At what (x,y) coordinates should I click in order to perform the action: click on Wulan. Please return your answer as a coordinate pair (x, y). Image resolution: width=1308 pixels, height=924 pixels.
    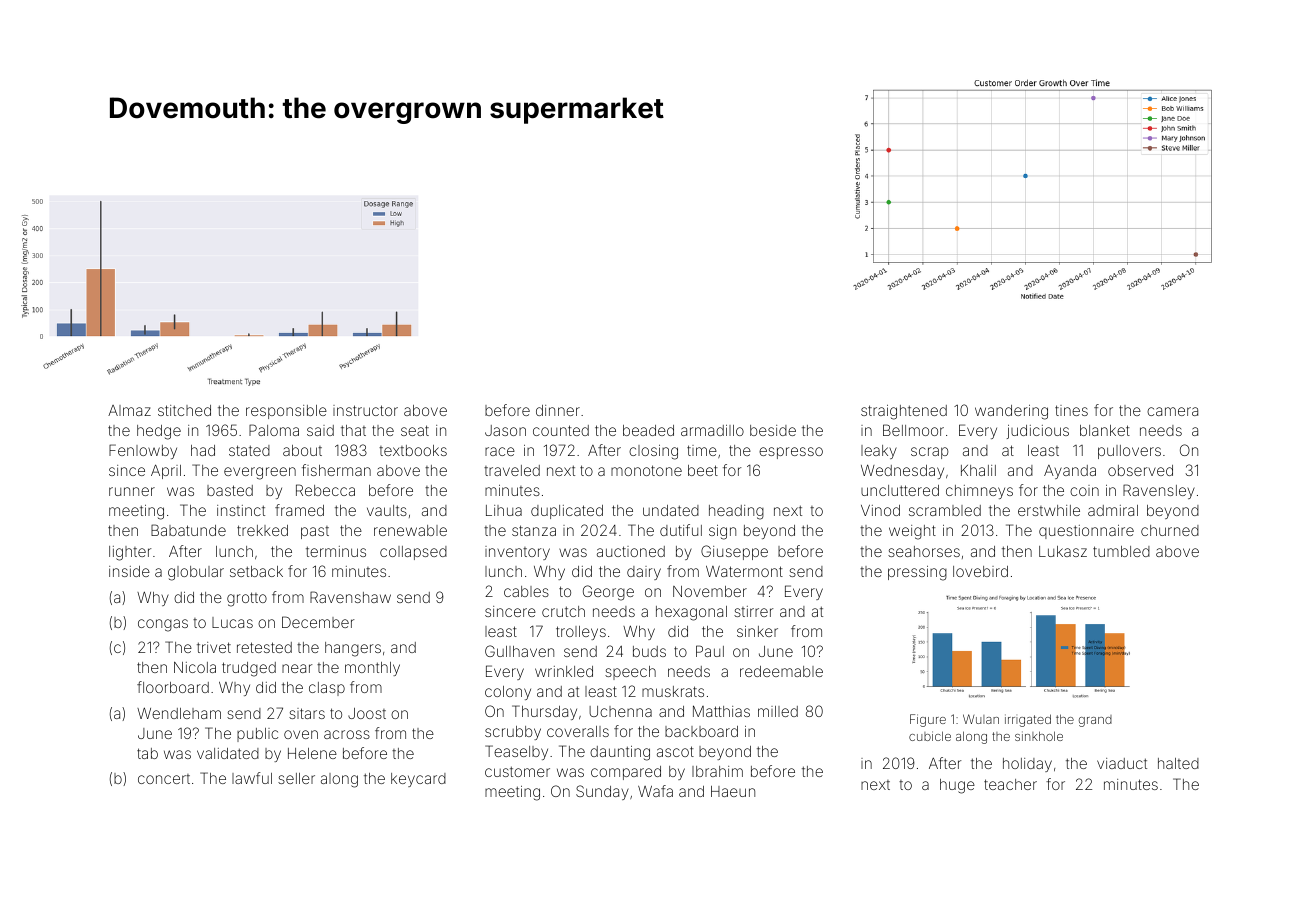
    Looking at the image, I should click on (981, 719).
